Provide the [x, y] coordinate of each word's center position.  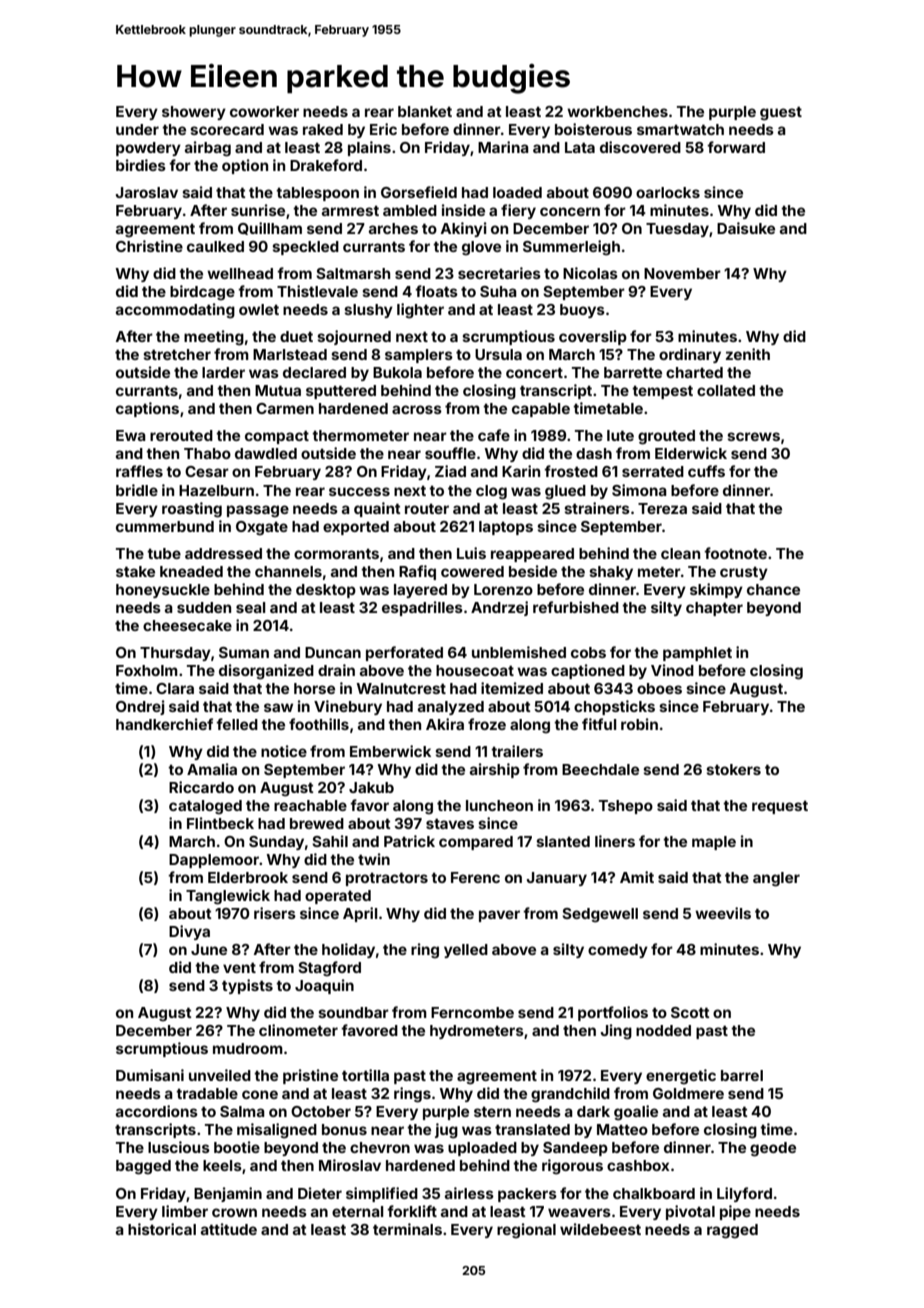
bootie [237, 1147]
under [137, 129]
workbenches [617, 111]
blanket [425, 111]
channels [288, 571]
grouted [666, 437]
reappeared [532, 555]
